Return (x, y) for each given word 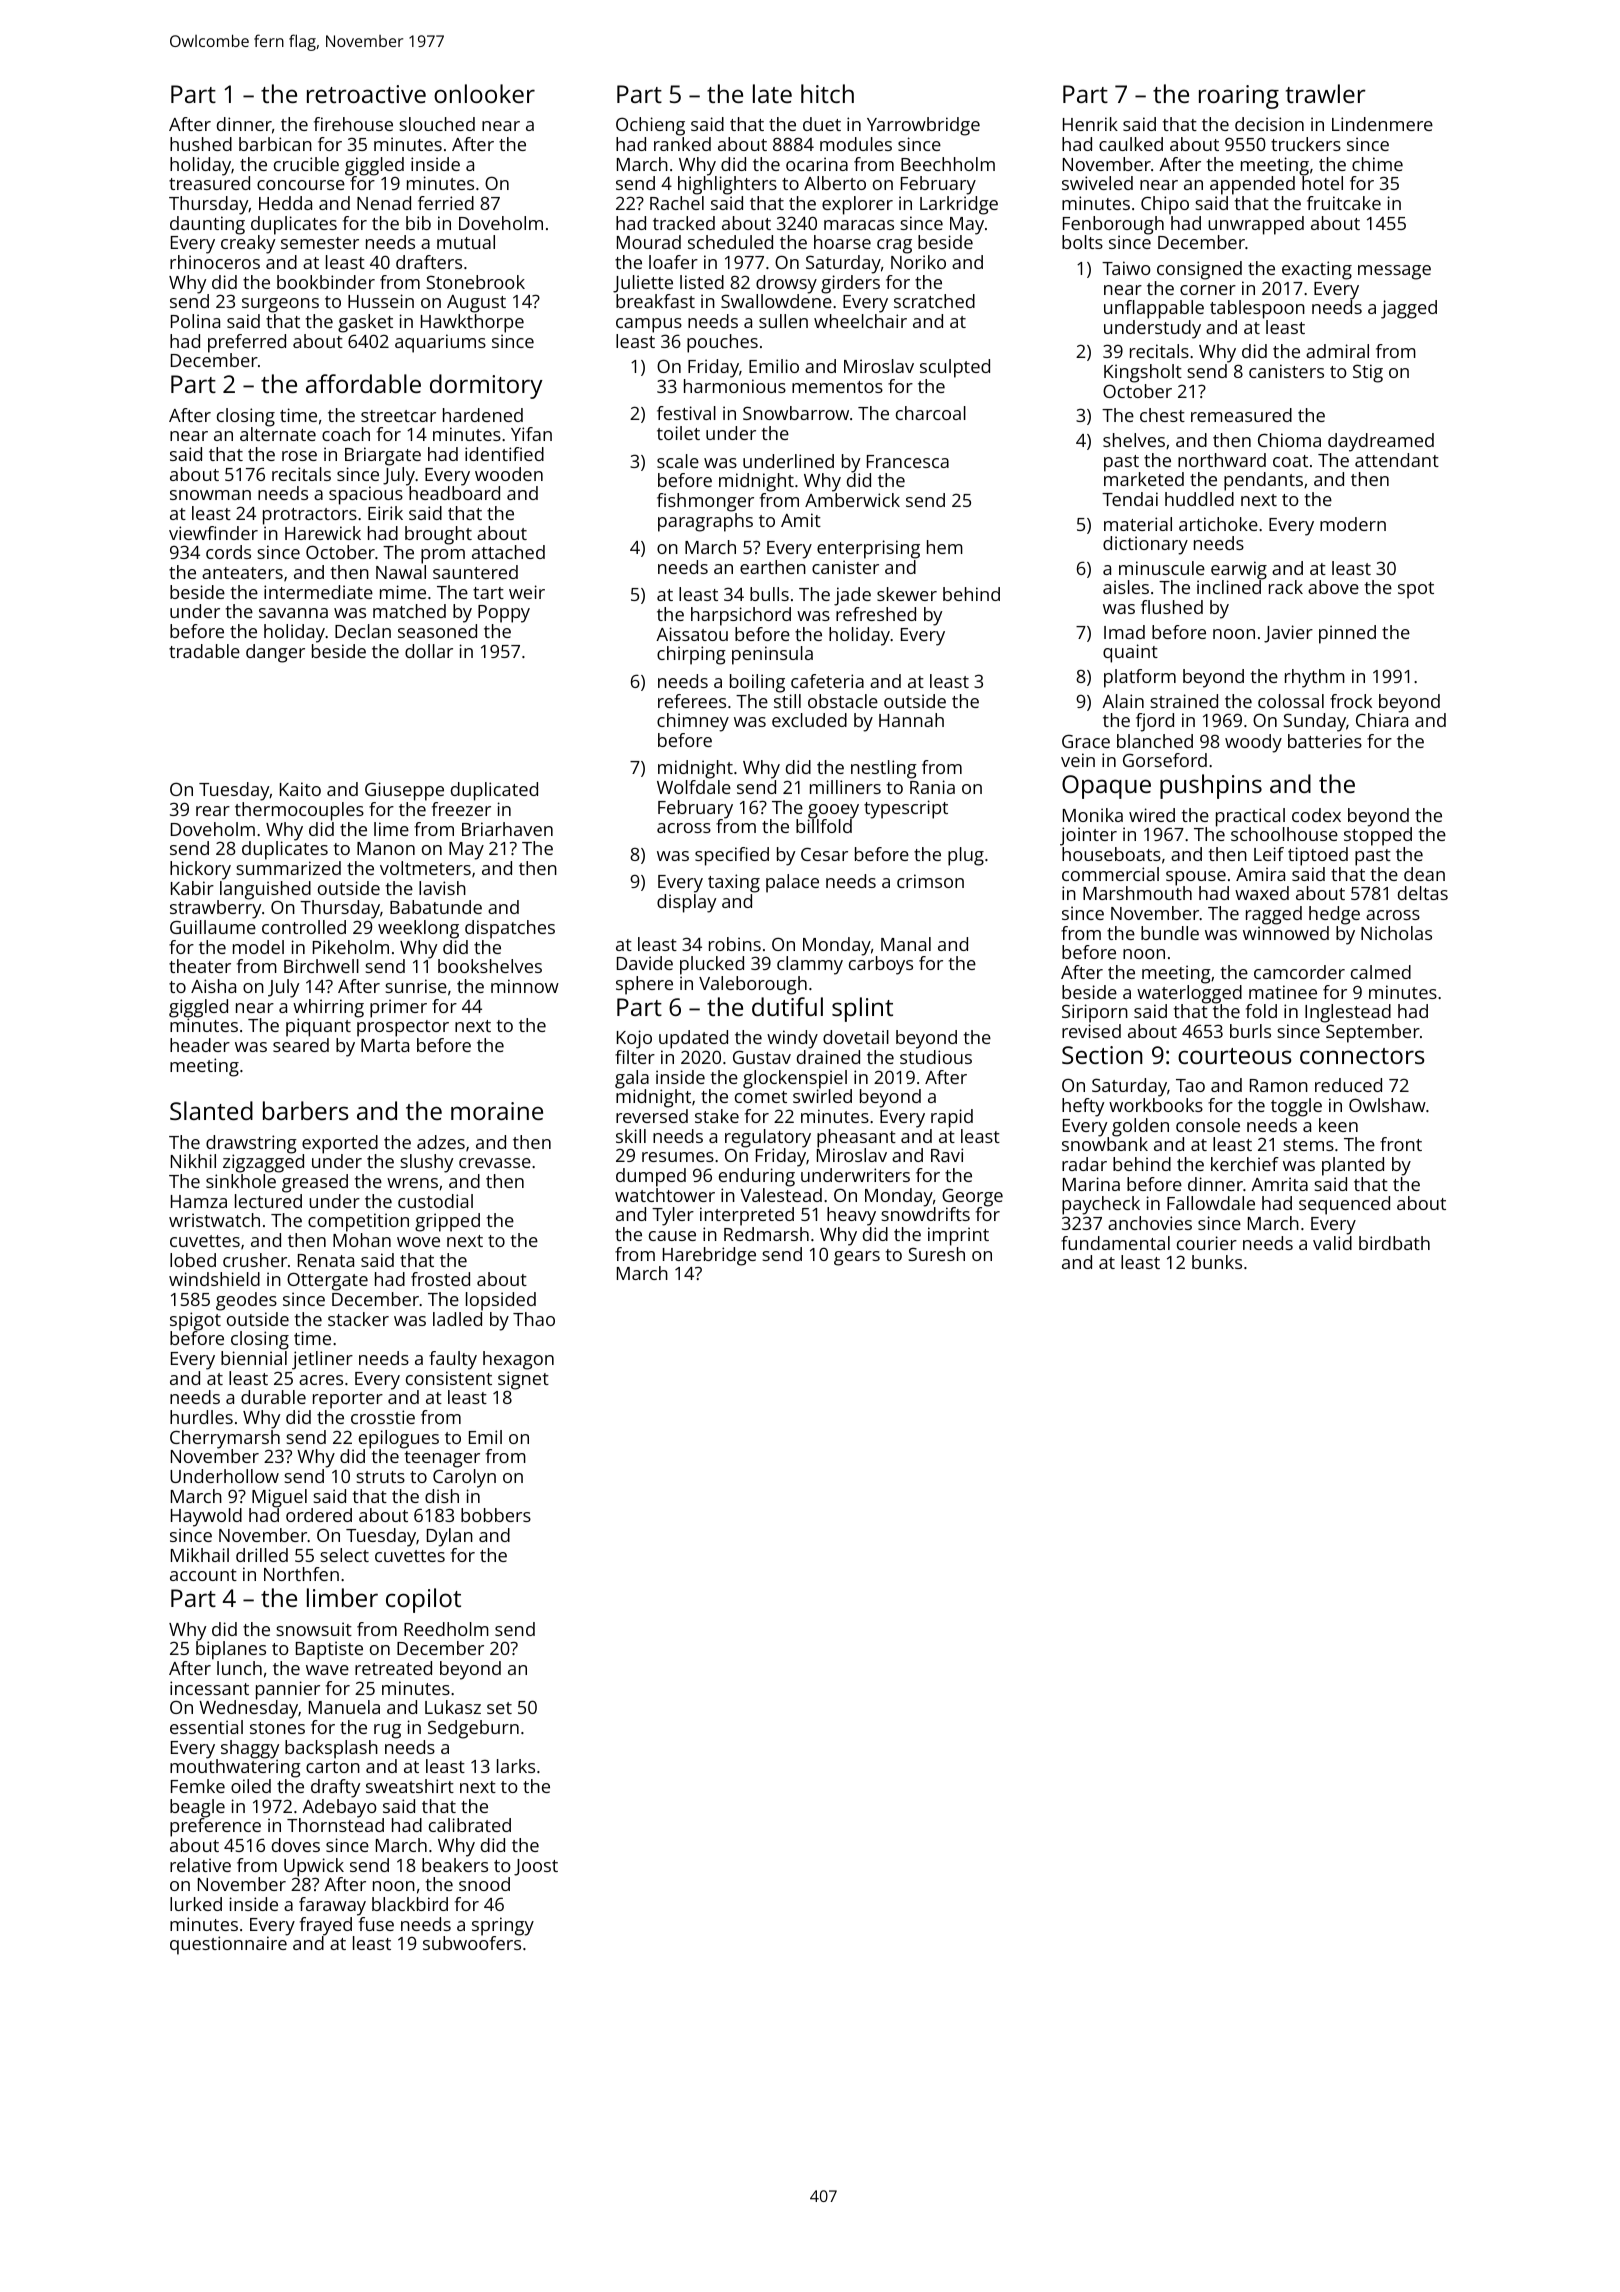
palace (792, 883)
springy (503, 1926)
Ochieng (650, 126)
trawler (1326, 93)
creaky (248, 244)
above (1333, 587)
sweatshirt (410, 1786)
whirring (328, 1008)
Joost (536, 1867)
